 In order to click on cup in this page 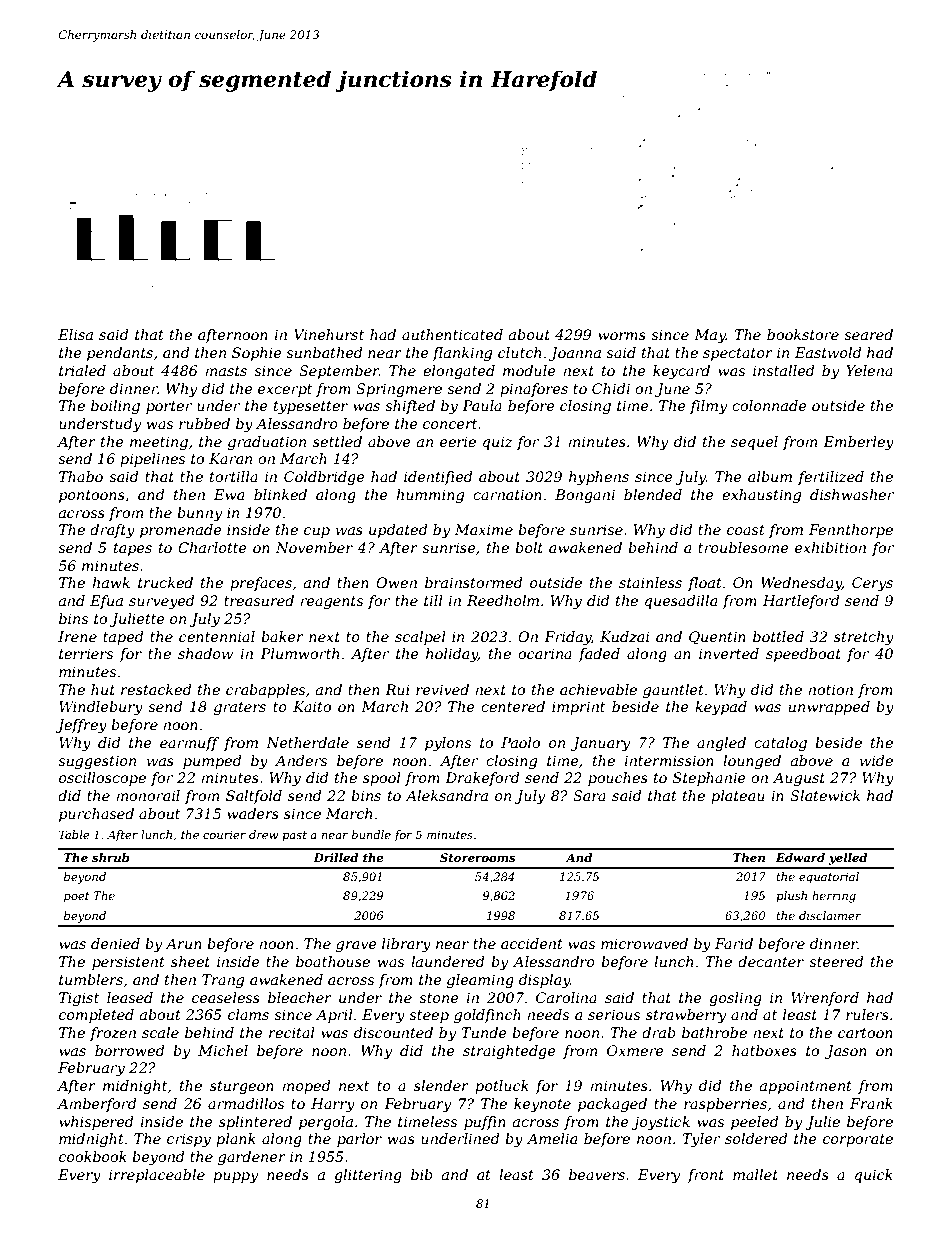, I will do `click(317, 532)`.
